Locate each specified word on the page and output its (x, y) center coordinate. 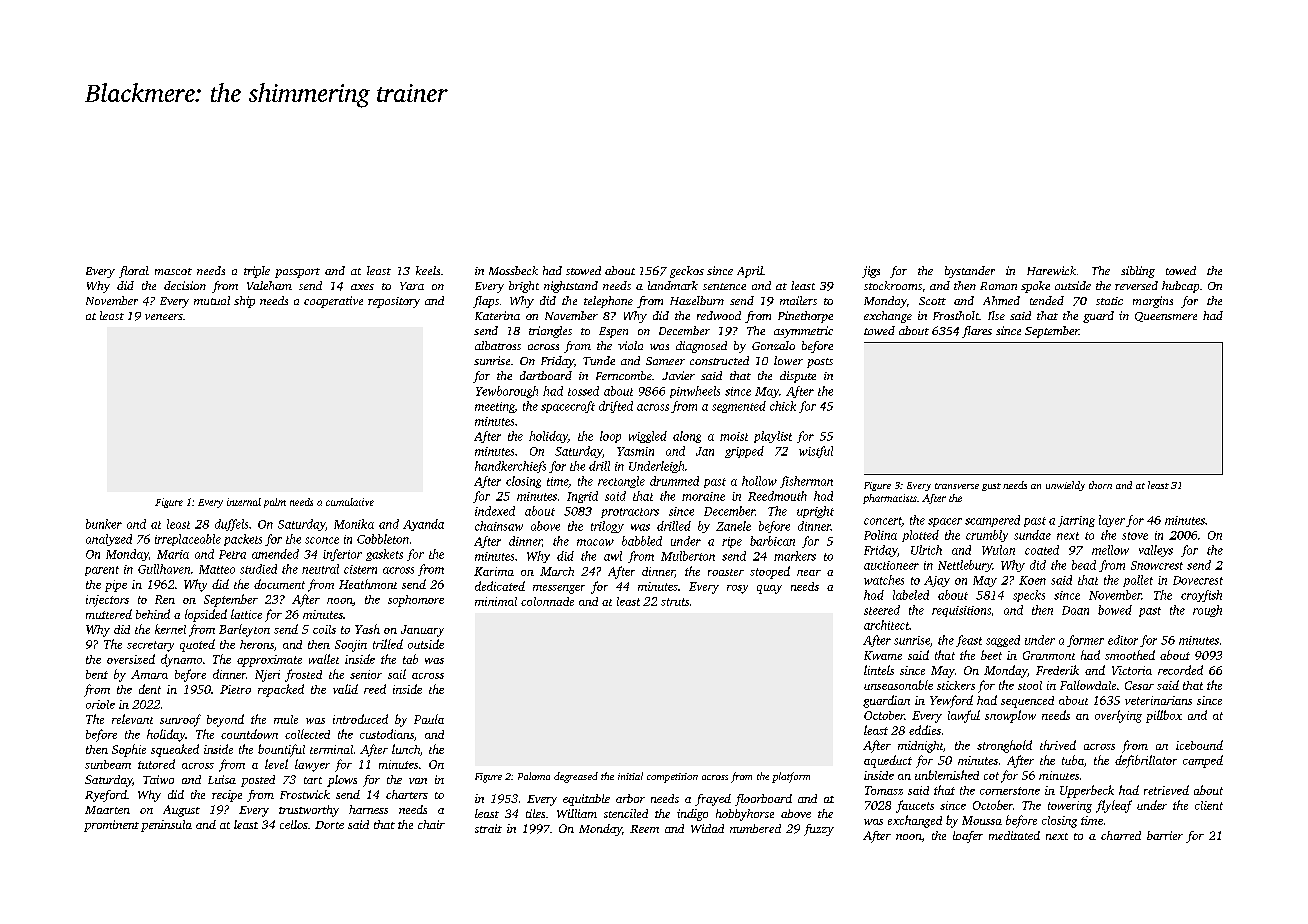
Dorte (329, 825)
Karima (494, 571)
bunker (104, 524)
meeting (495, 407)
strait (488, 828)
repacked (281, 690)
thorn (1100, 485)
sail (397, 674)
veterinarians (1158, 700)
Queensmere (1166, 317)
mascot (173, 271)
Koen (1032, 580)
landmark (673, 285)
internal (244, 502)
